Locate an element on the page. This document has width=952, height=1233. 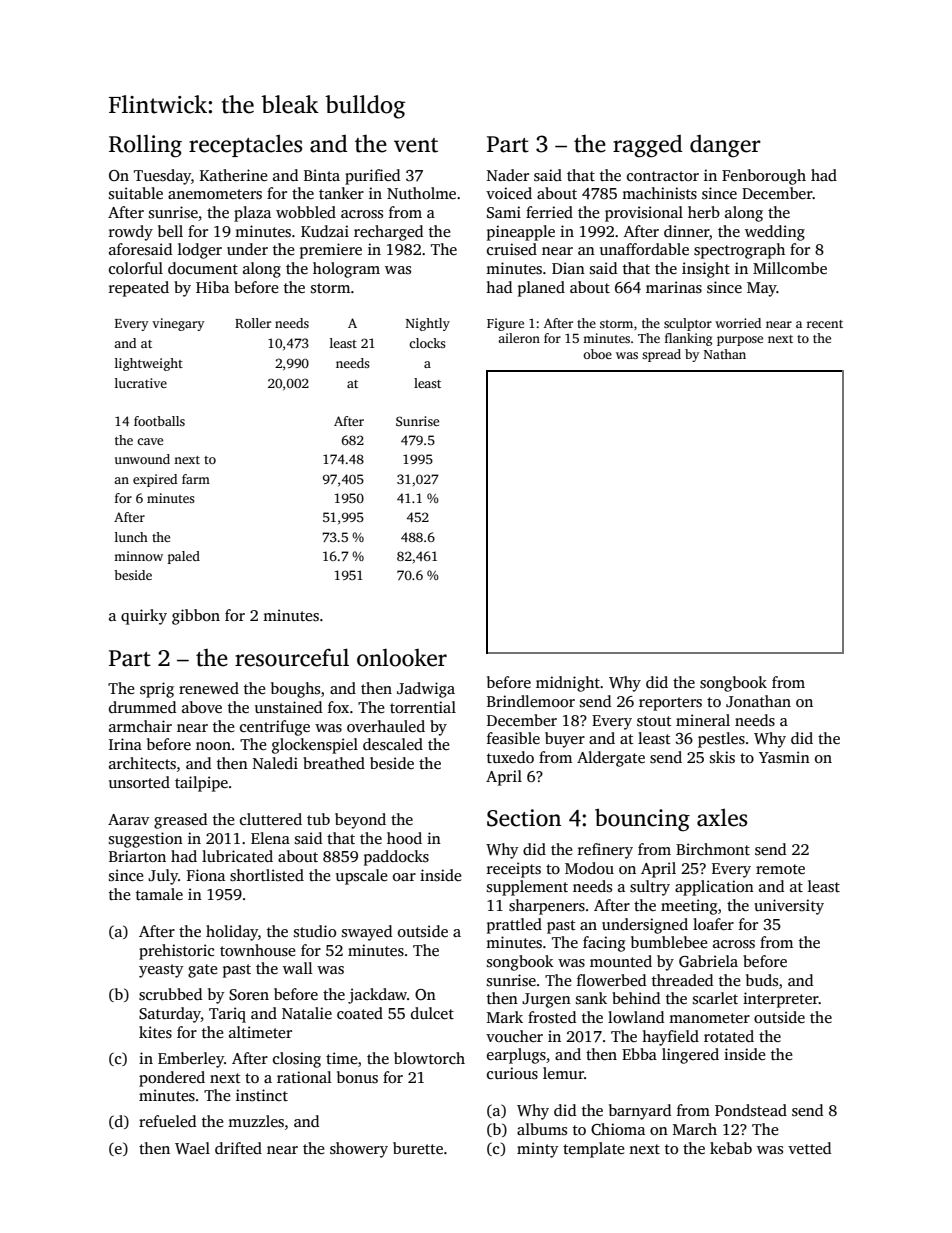
closing is located at coordinates (297, 1060).
